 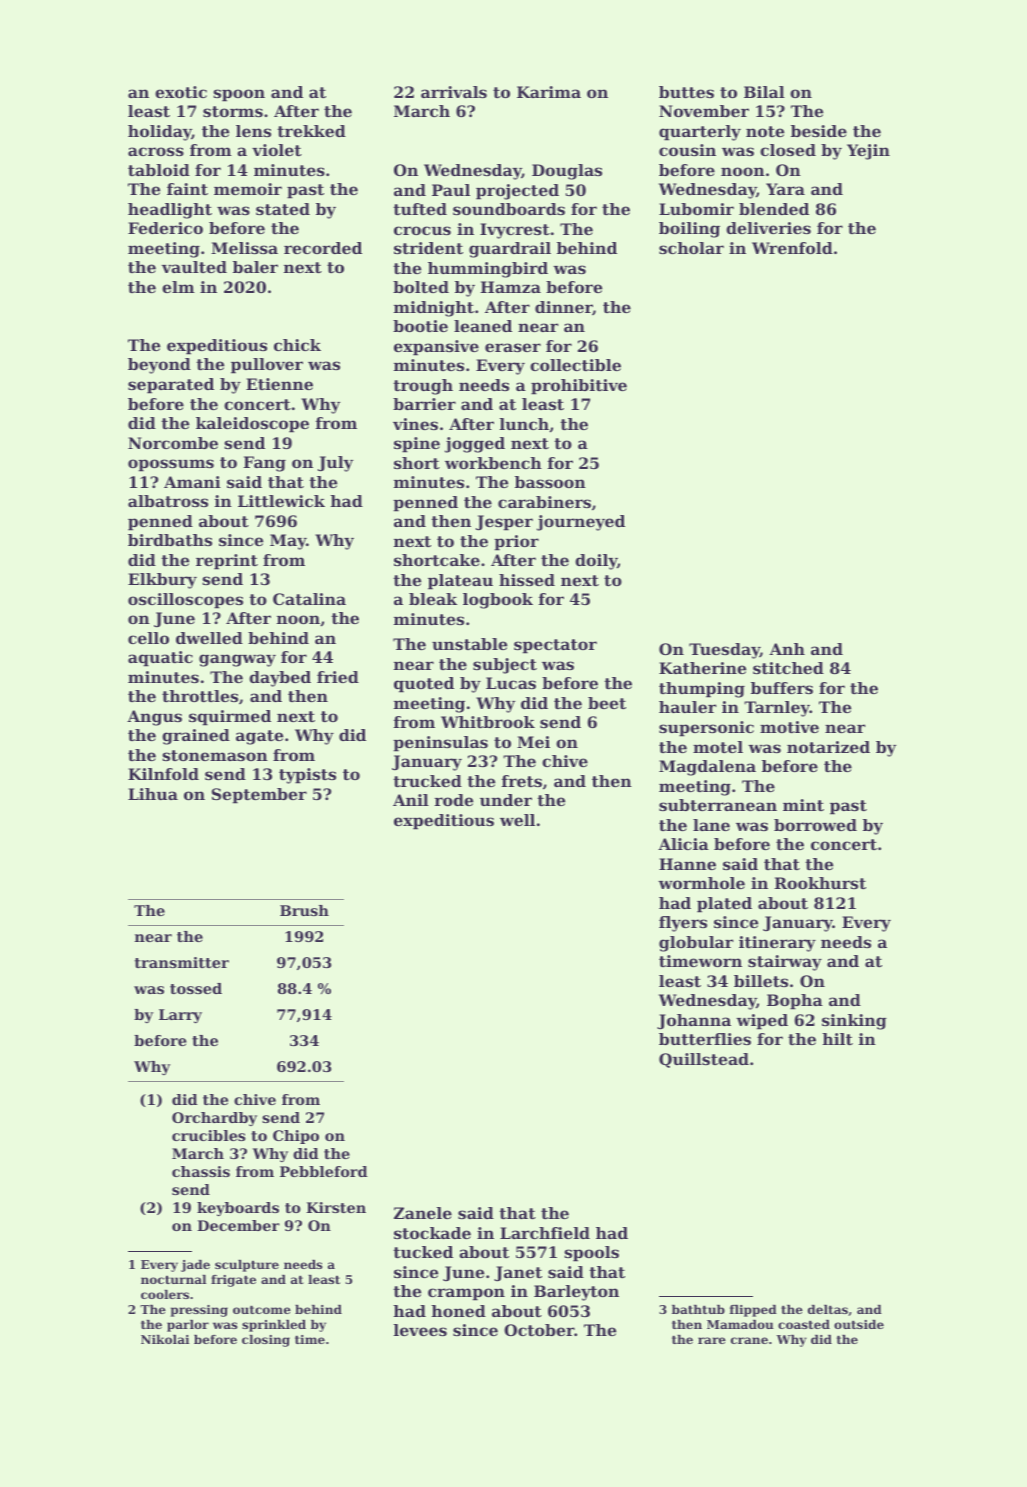 What do you see at coordinates (686, 92) in the page?
I see `buttes` at bounding box center [686, 92].
